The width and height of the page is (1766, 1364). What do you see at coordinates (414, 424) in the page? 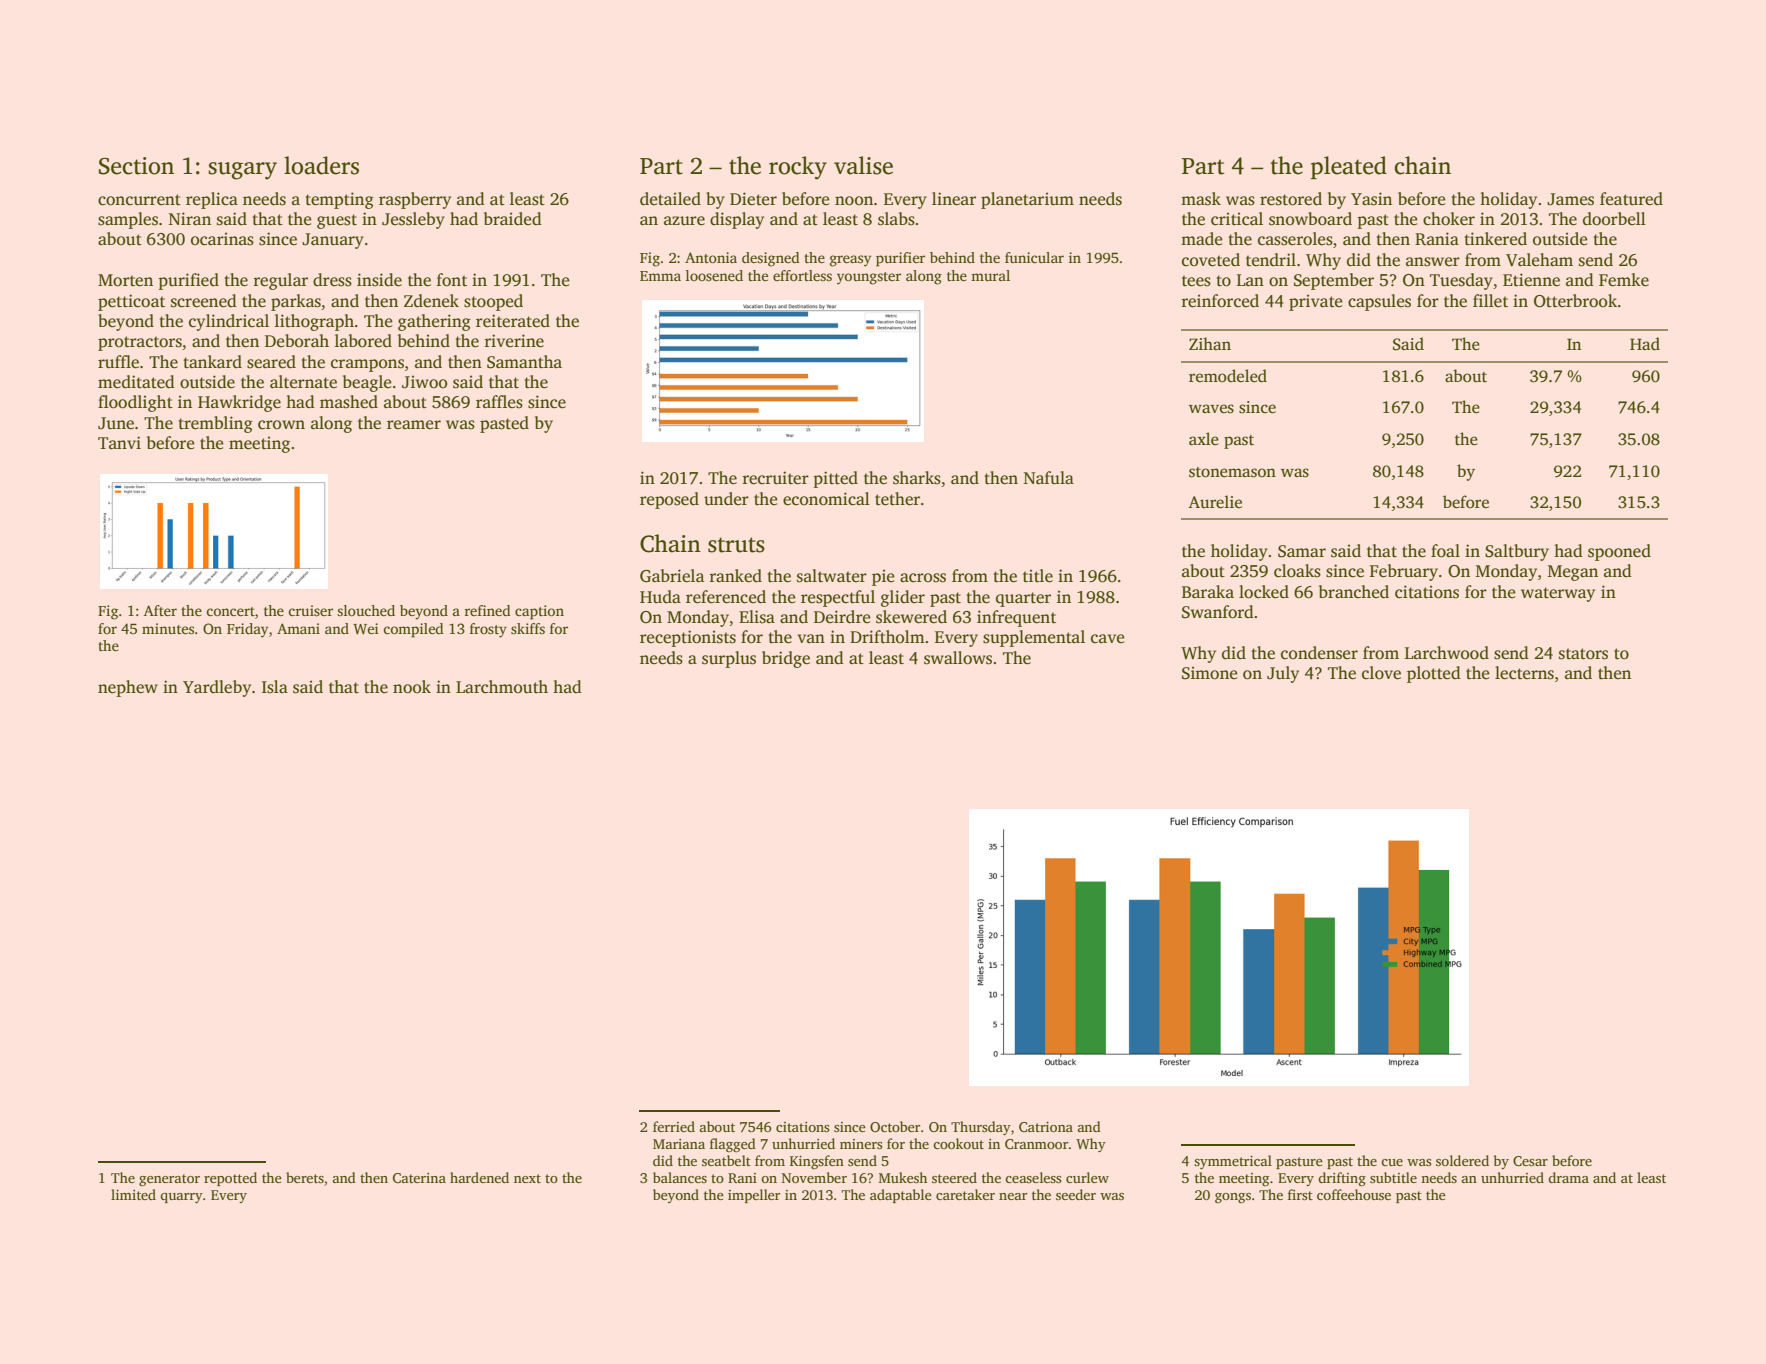
I see `reamer` at bounding box center [414, 424].
